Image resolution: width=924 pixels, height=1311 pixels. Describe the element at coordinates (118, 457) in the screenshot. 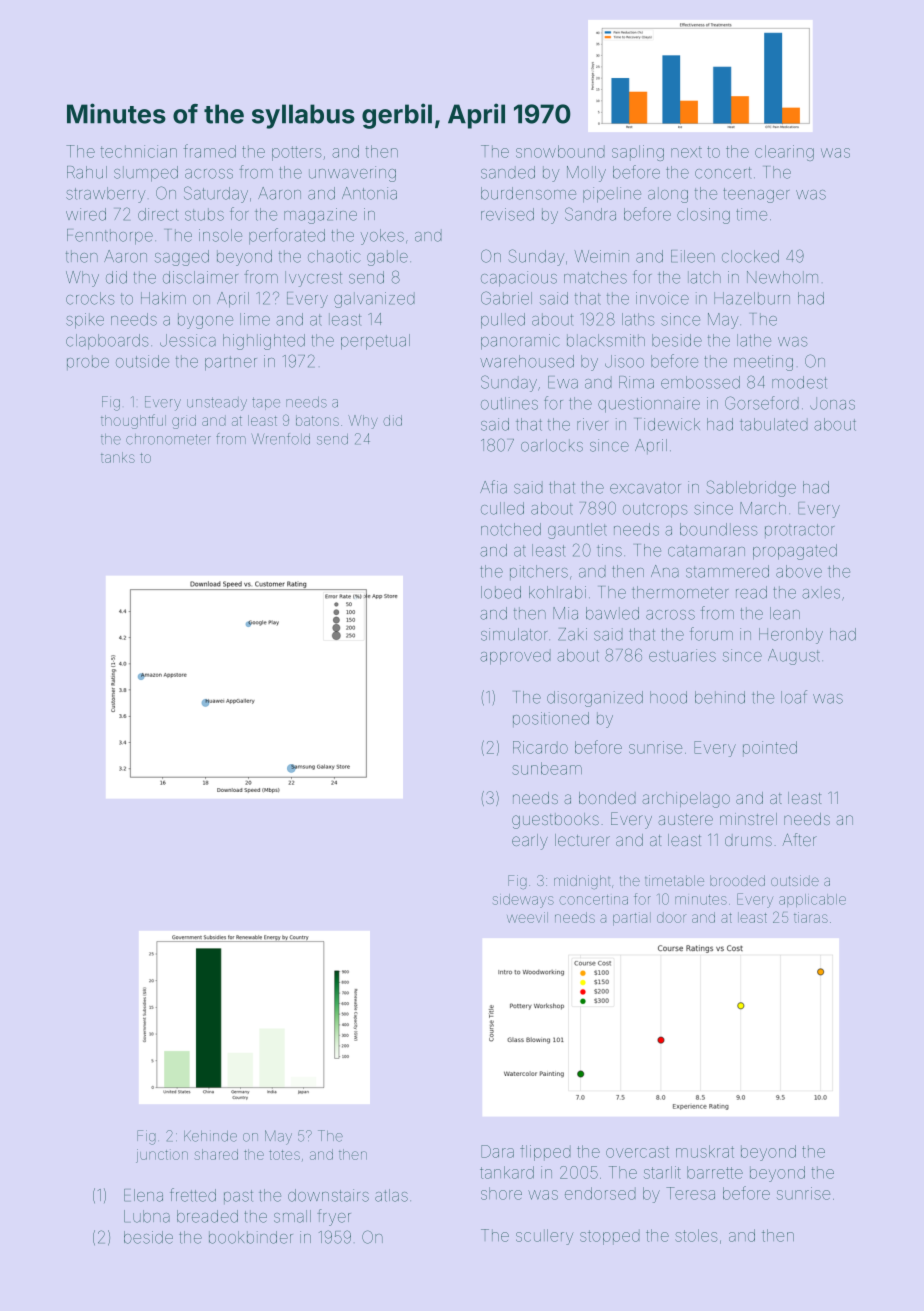

I see `tanks` at that location.
